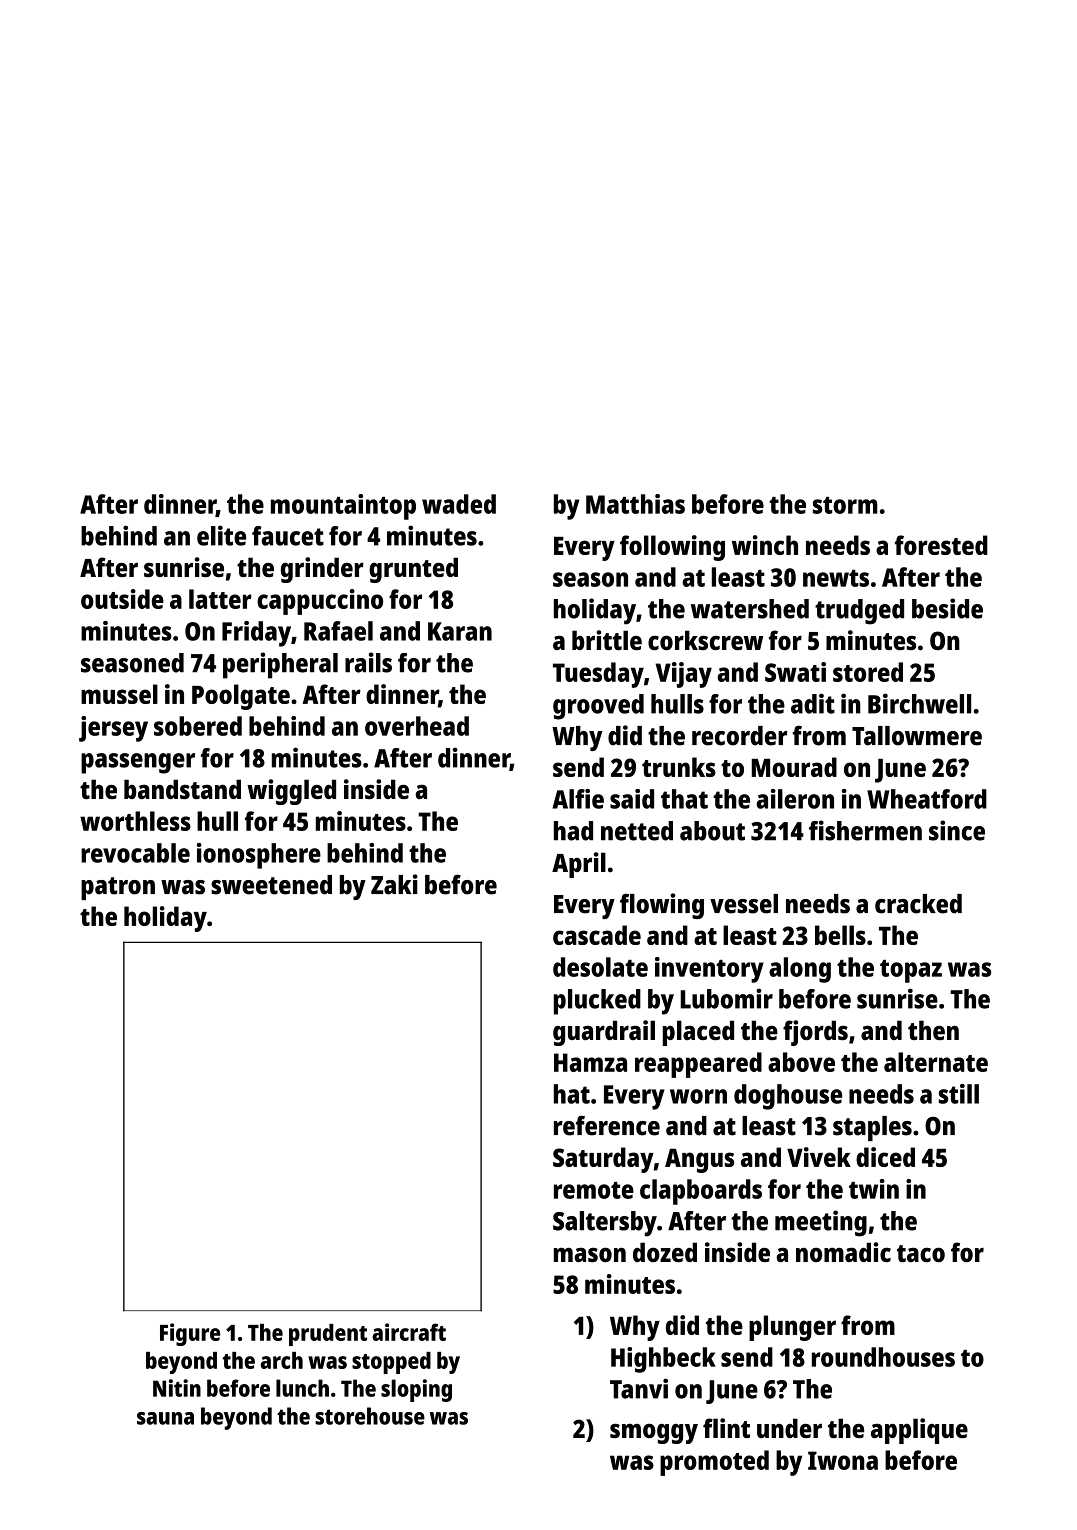  Describe the element at coordinates (885, 1157) in the screenshot. I see `diced` at that location.
